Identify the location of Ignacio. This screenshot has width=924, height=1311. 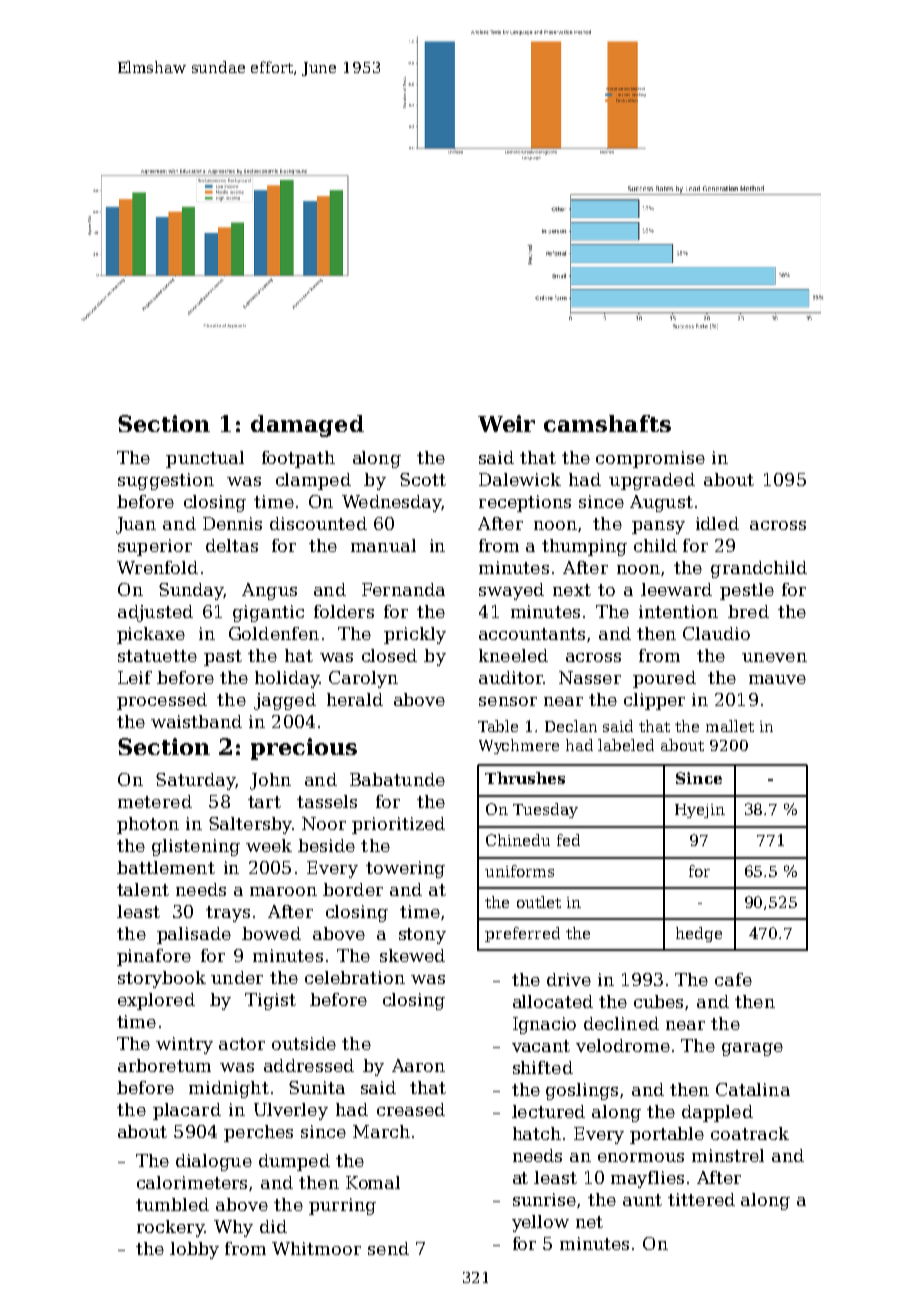
(544, 1025).
